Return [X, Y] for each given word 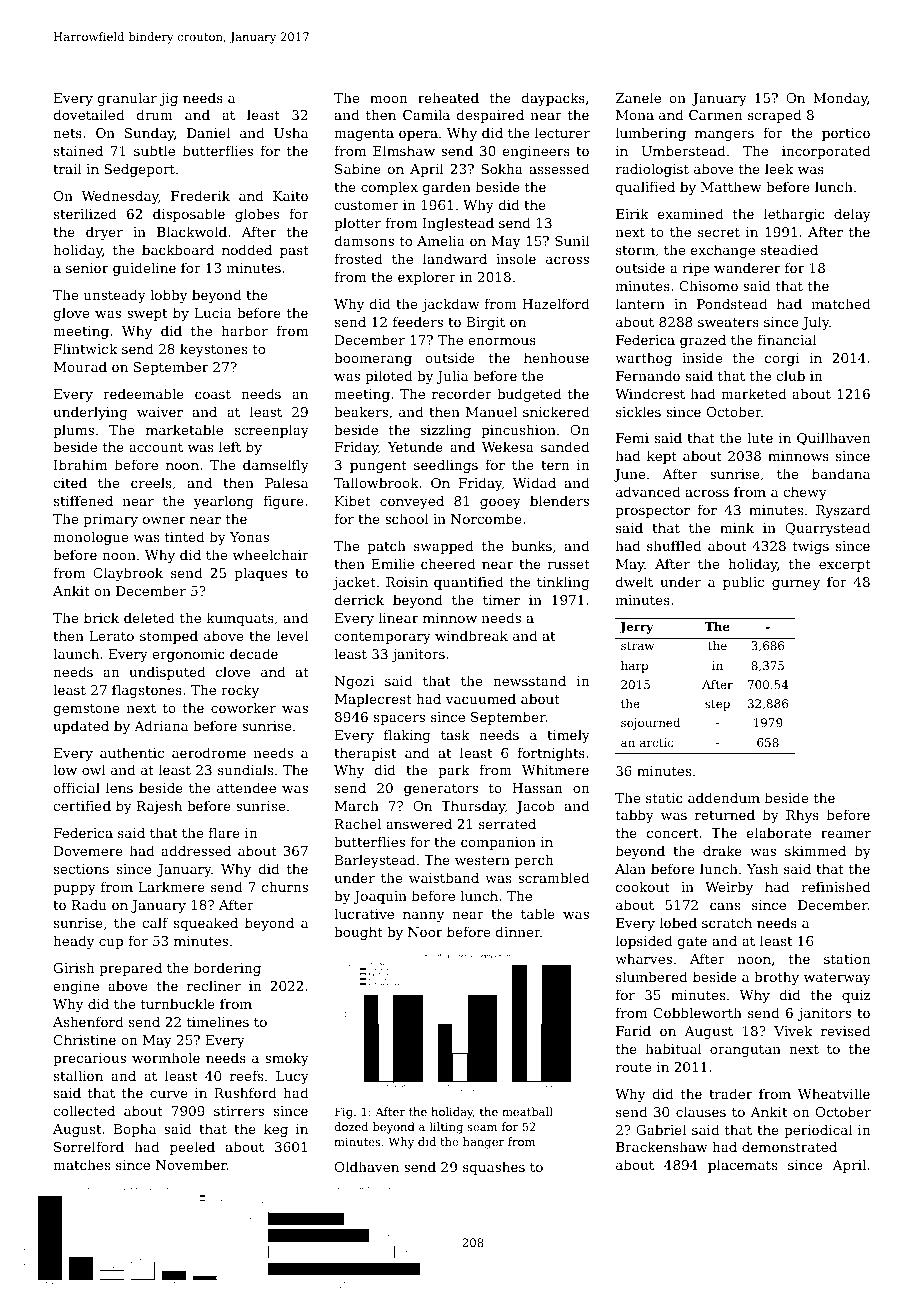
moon [389, 99]
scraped [774, 116]
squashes [494, 1168]
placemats [742, 1166]
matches [81, 1164]
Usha [291, 132]
